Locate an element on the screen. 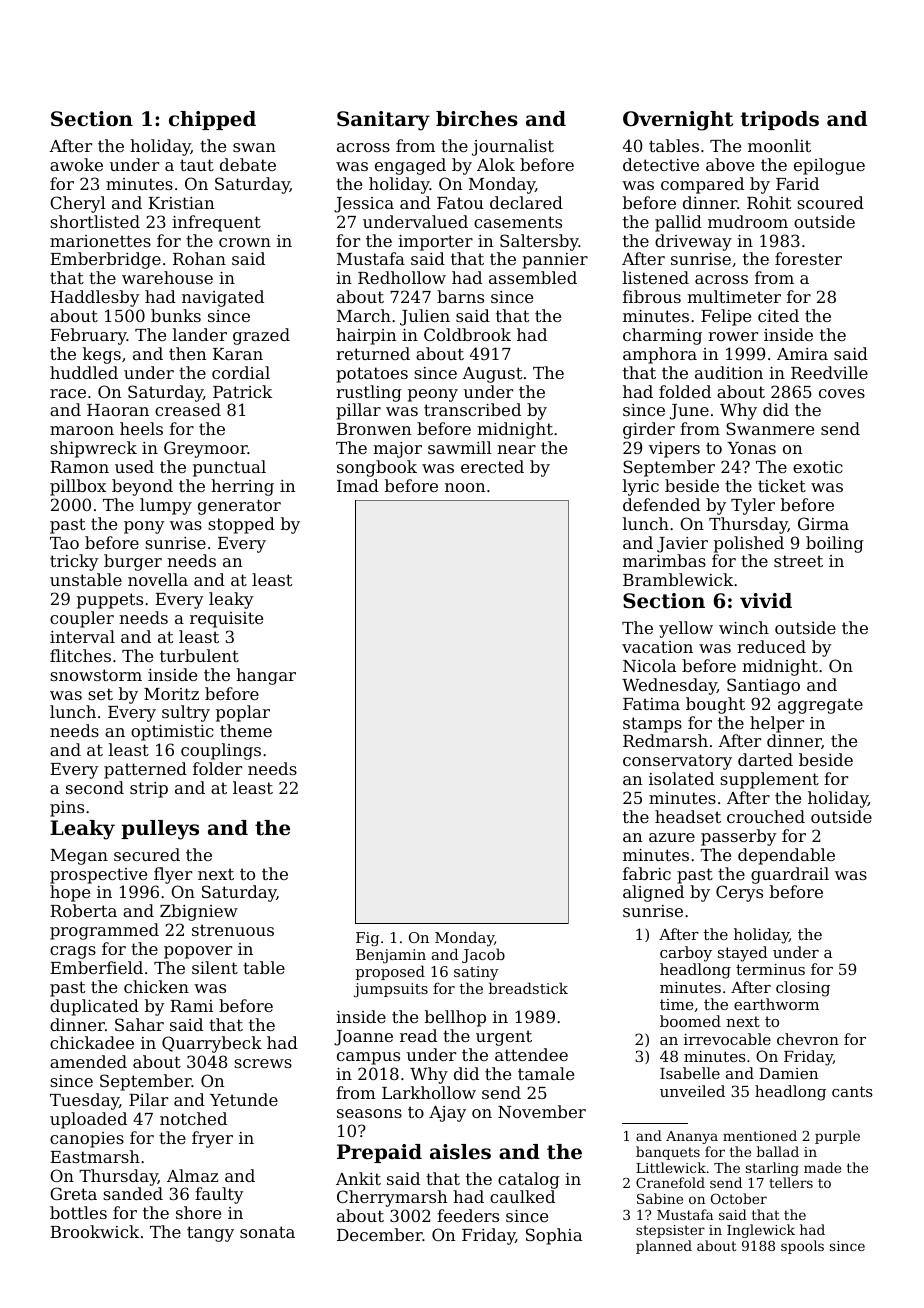  cited is located at coordinates (778, 315).
